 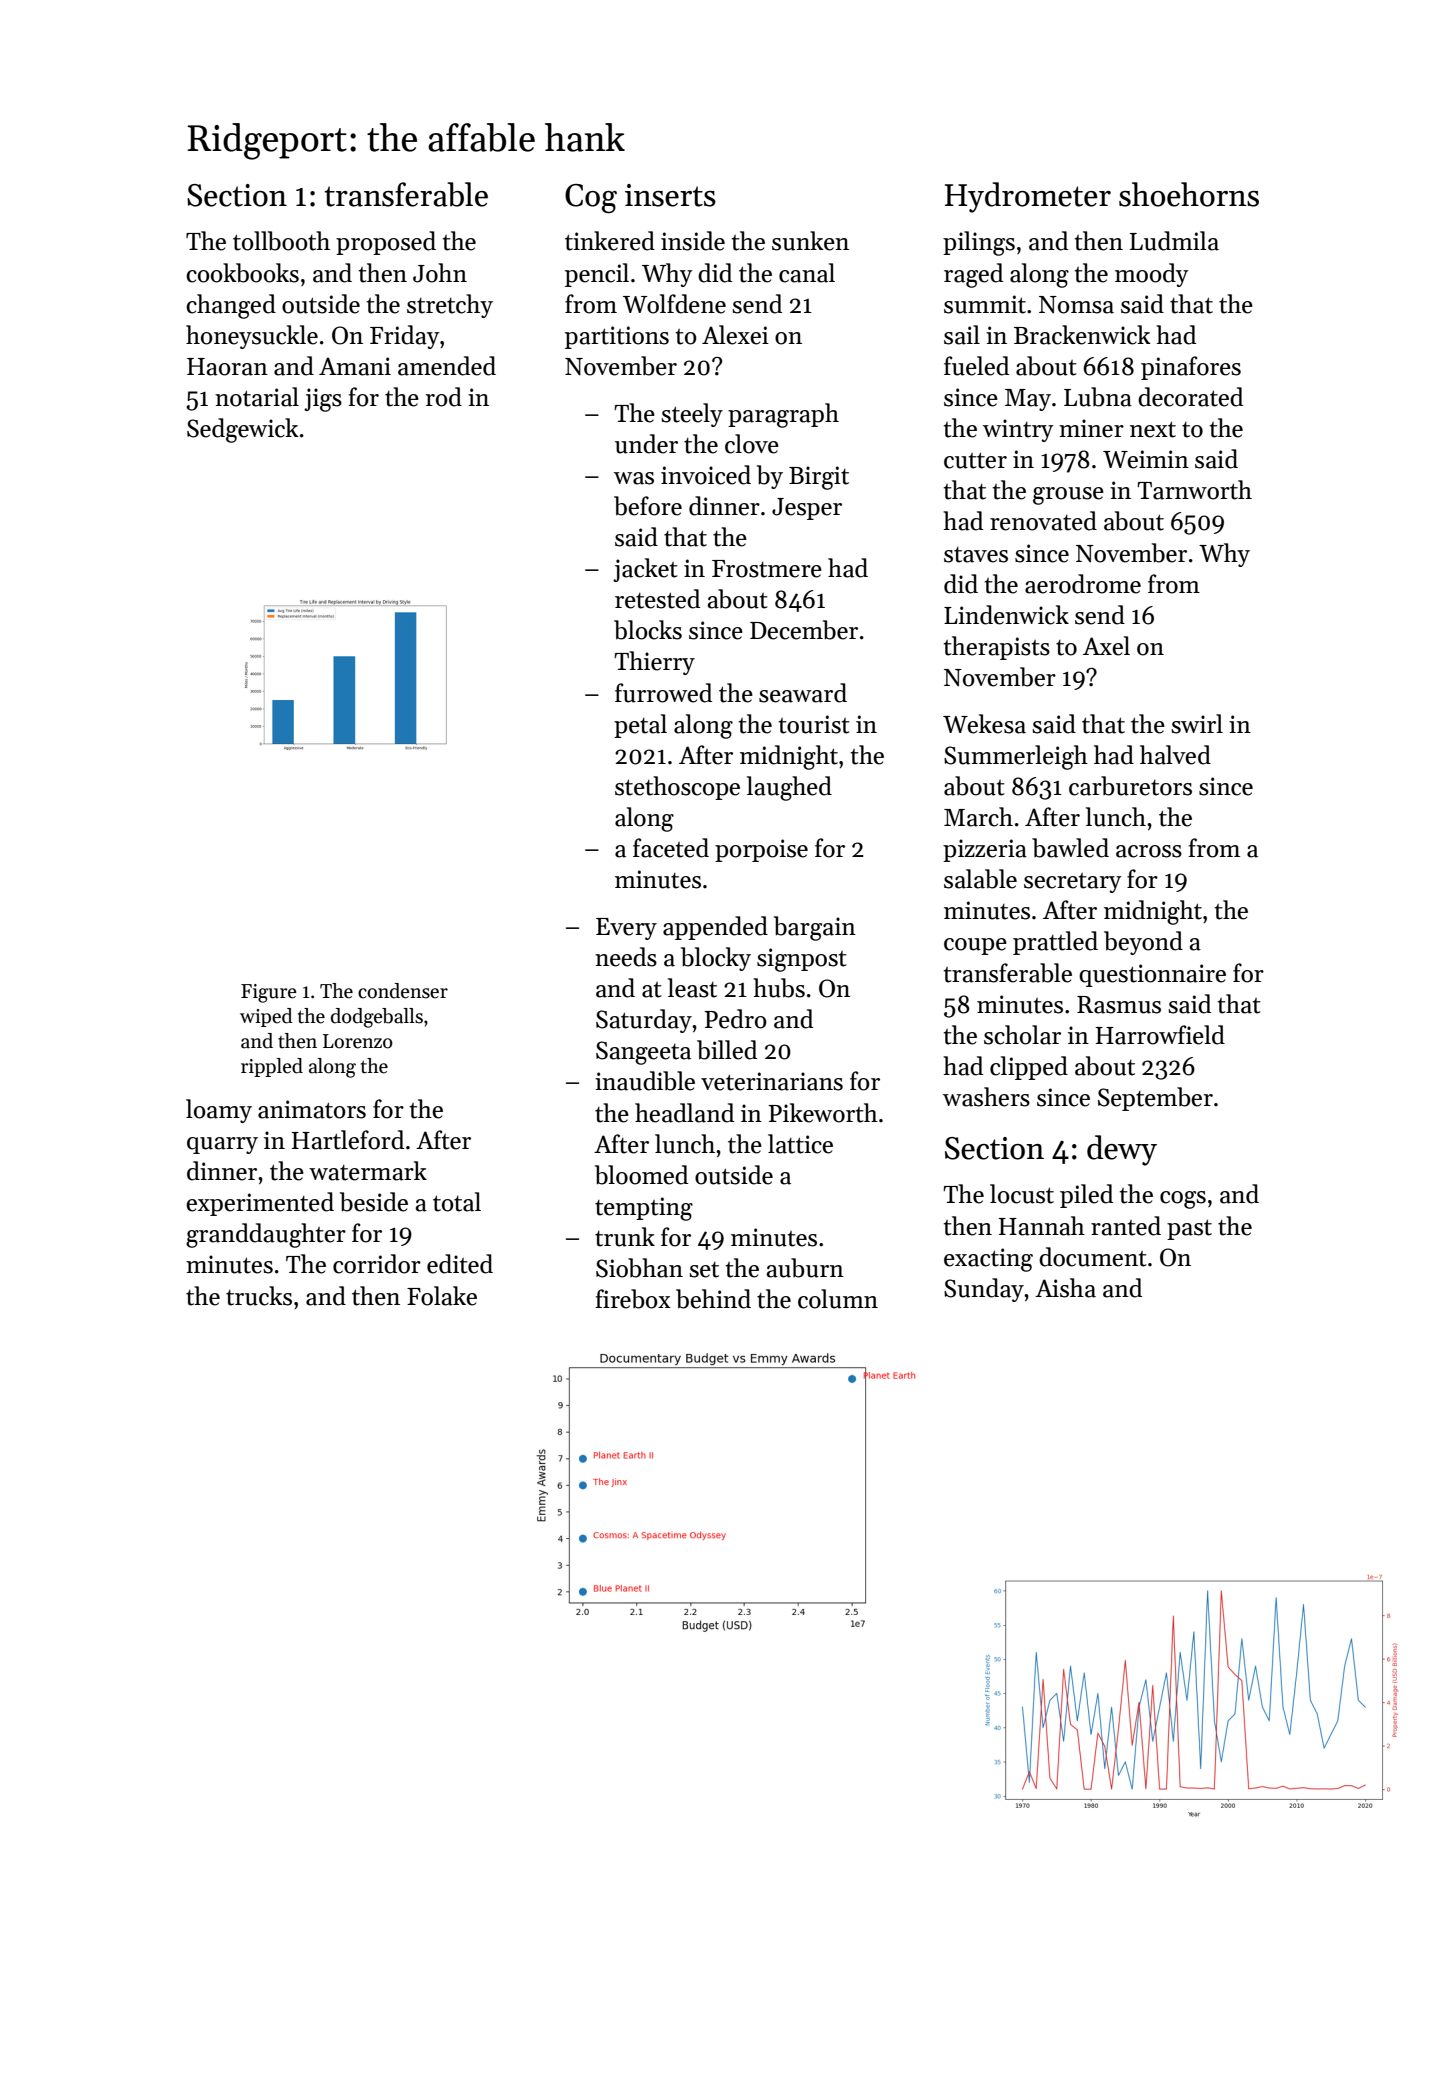 What do you see at coordinates (670, 195) in the screenshot?
I see `inserts` at bounding box center [670, 195].
